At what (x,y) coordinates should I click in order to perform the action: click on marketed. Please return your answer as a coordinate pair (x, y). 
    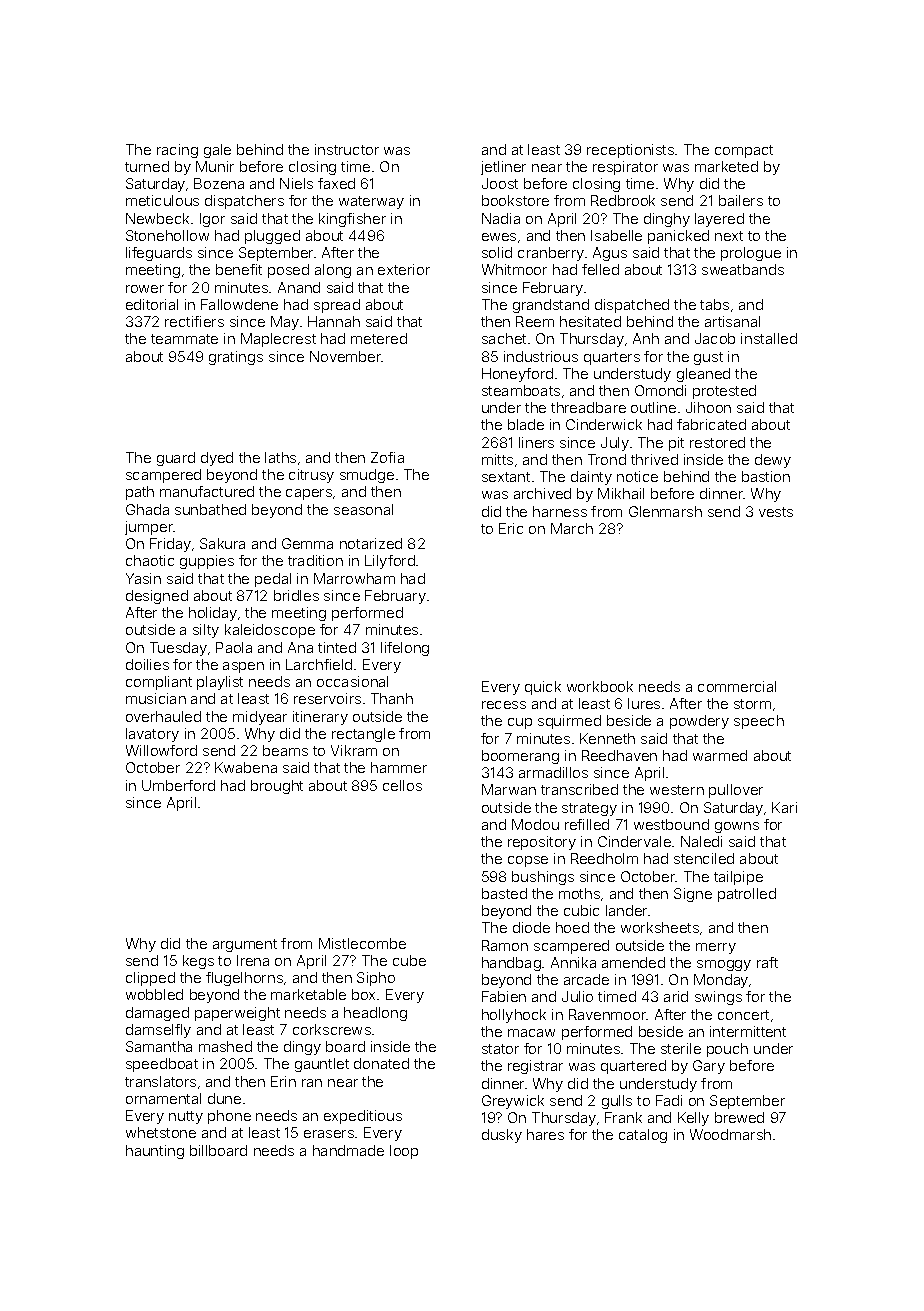
    Looking at the image, I should click on (726, 166).
